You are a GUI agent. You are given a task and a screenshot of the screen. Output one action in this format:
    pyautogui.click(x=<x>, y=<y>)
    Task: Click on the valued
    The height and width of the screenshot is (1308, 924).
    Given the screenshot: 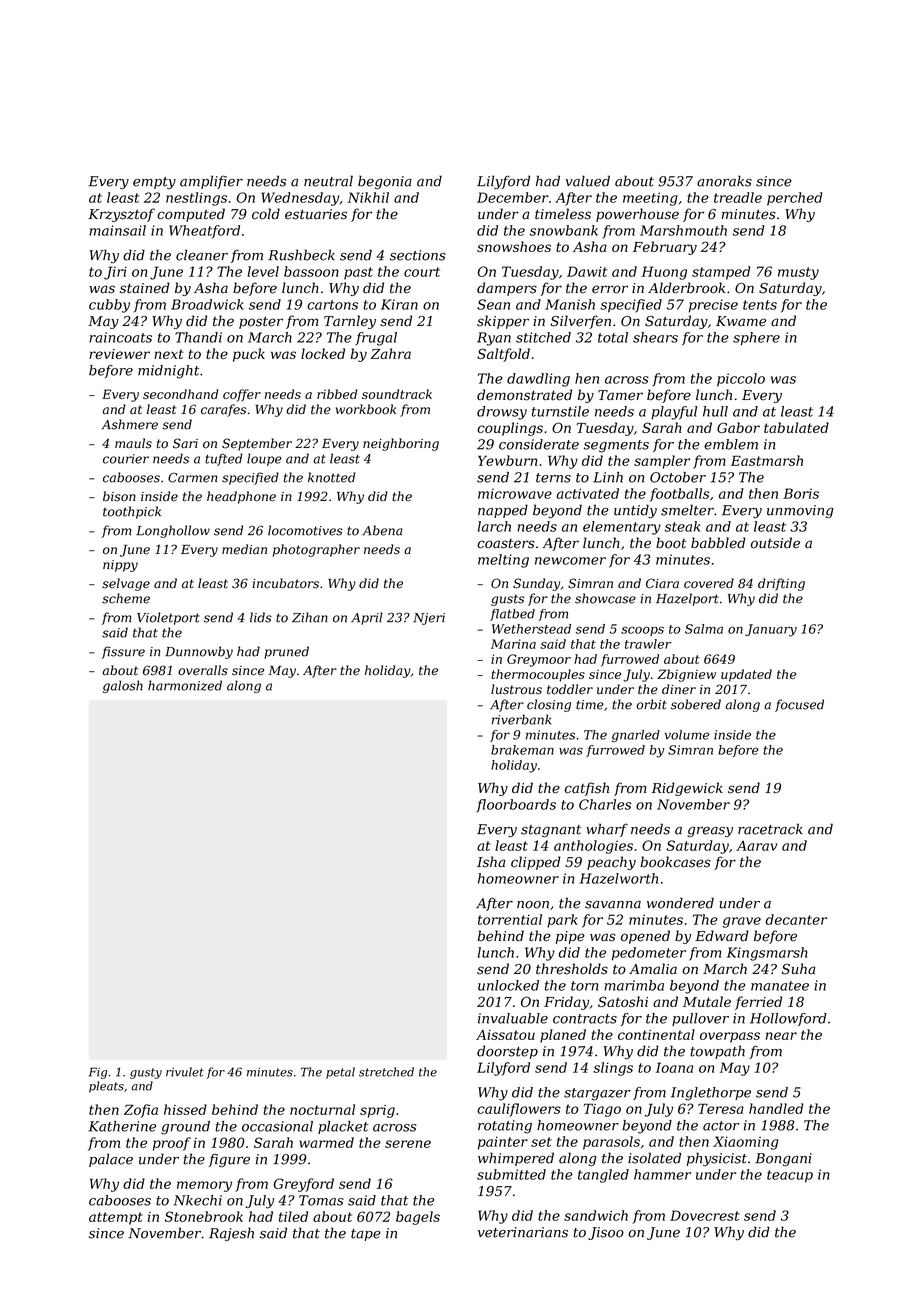 What is the action you would take?
    pyautogui.click(x=587, y=181)
